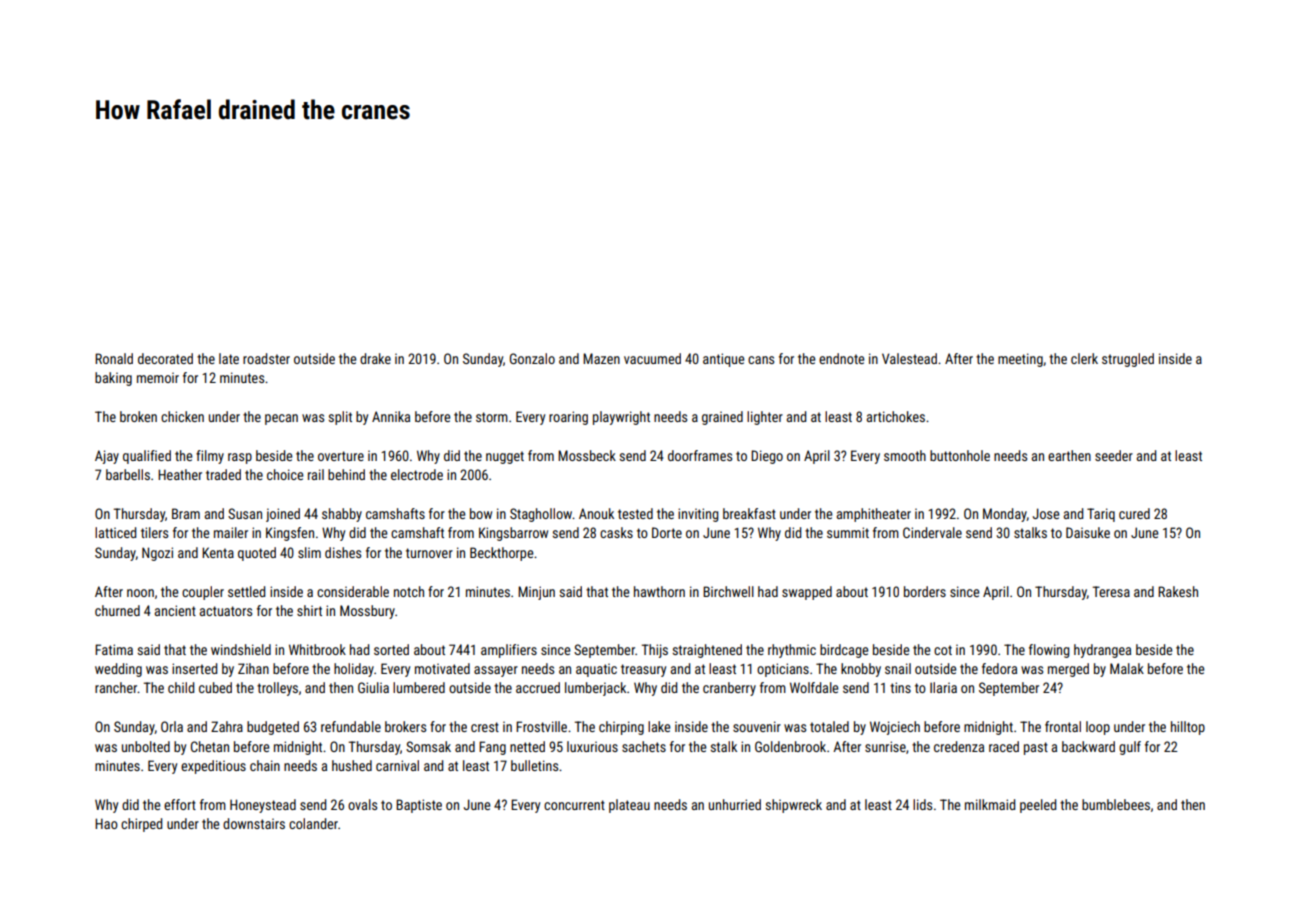 This screenshot has width=1308, height=924. Describe the element at coordinates (254, 823) in the screenshot. I see `downstairs` at that location.
